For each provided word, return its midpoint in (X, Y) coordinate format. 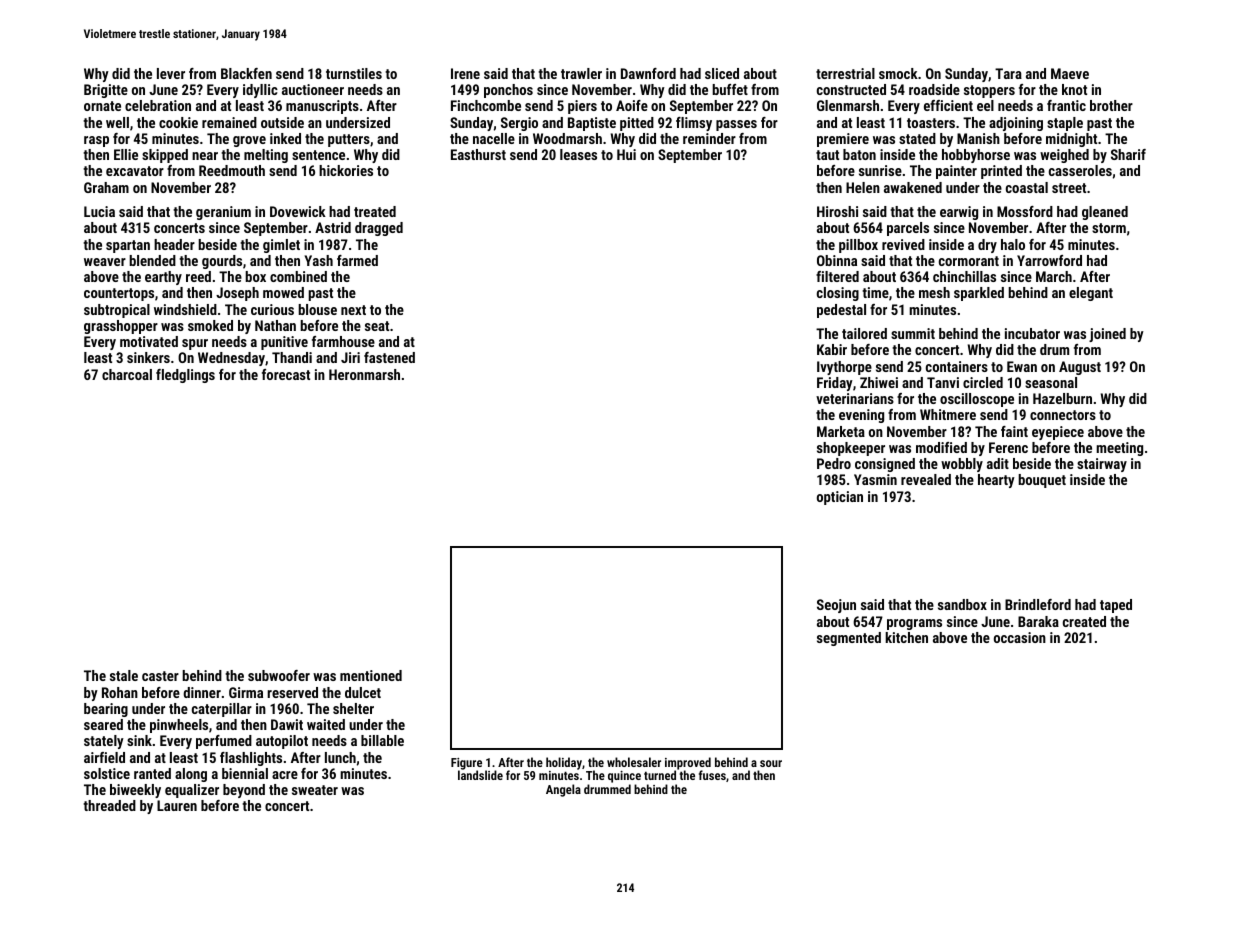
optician (840, 498)
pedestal (841, 311)
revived (903, 244)
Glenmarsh (848, 105)
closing (838, 294)
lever (171, 73)
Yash (318, 260)
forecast (286, 374)
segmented (849, 639)
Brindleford (1038, 604)
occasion (1020, 637)
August (1080, 368)
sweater (315, 790)
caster (160, 676)
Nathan (275, 325)
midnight (1071, 140)
